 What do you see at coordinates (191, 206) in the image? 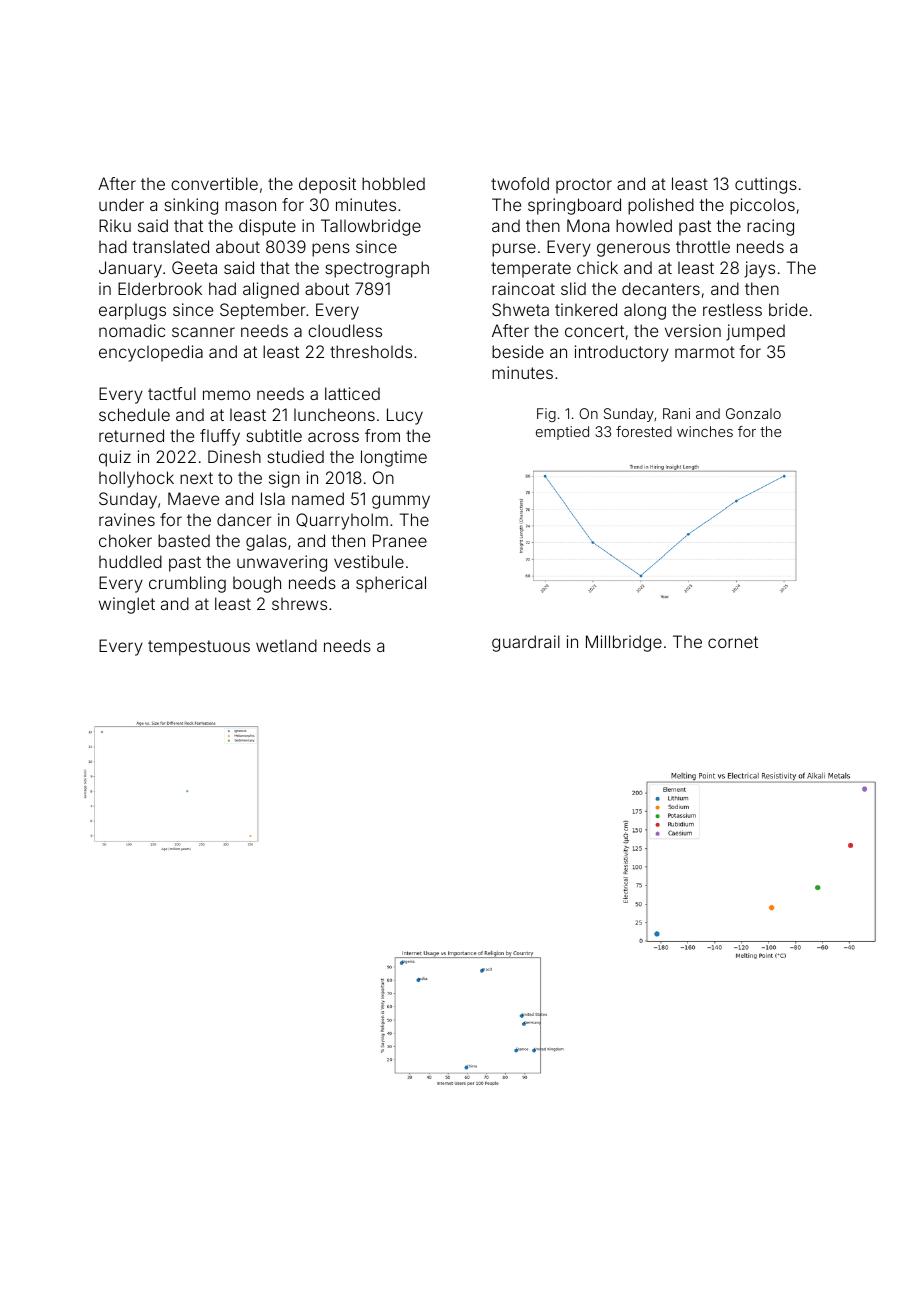
I see `sinking` at bounding box center [191, 206].
